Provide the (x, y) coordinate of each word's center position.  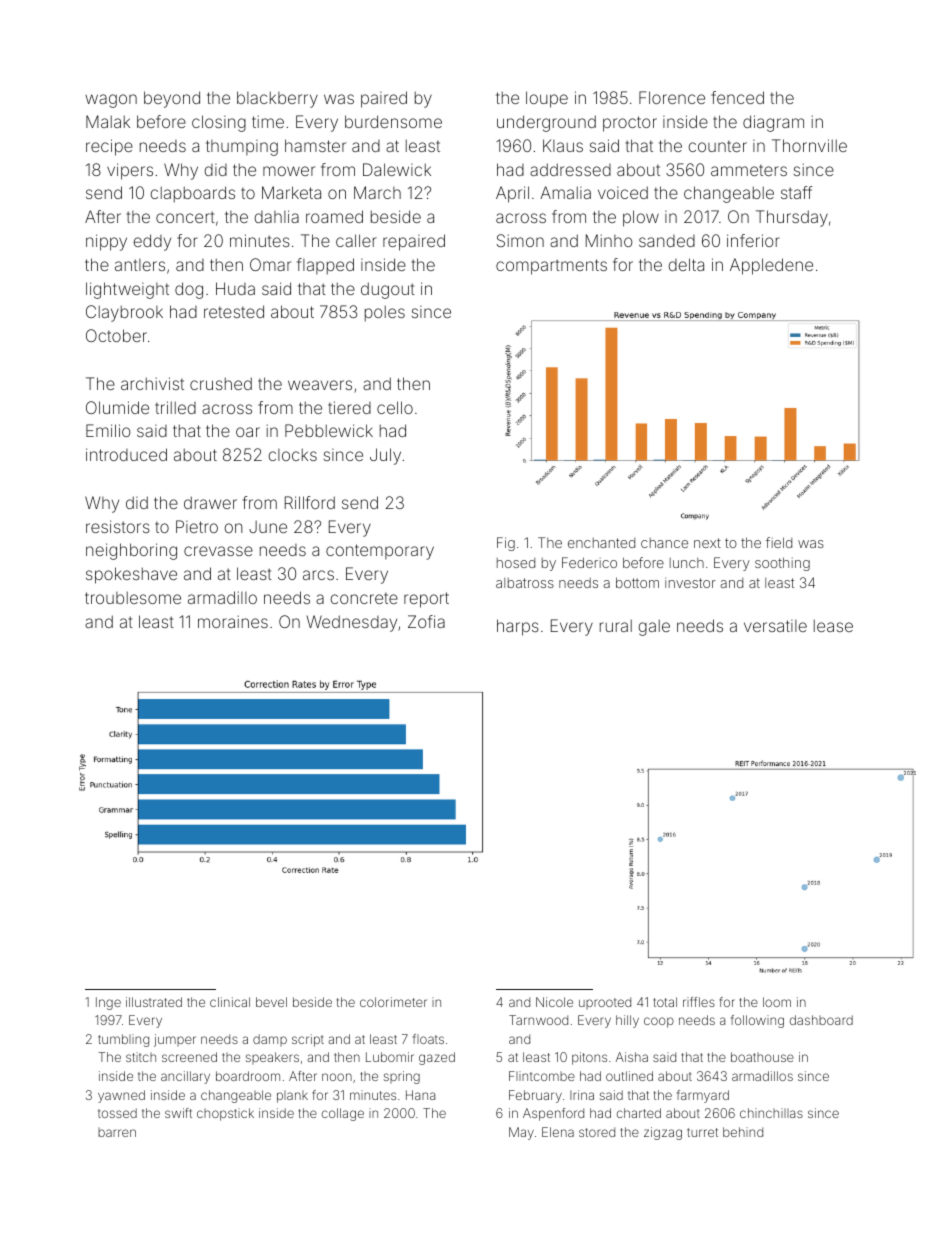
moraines (233, 621)
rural (616, 625)
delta (686, 264)
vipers (130, 171)
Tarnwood (538, 1020)
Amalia (565, 192)
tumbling (123, 1040)
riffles (699, 1002)
